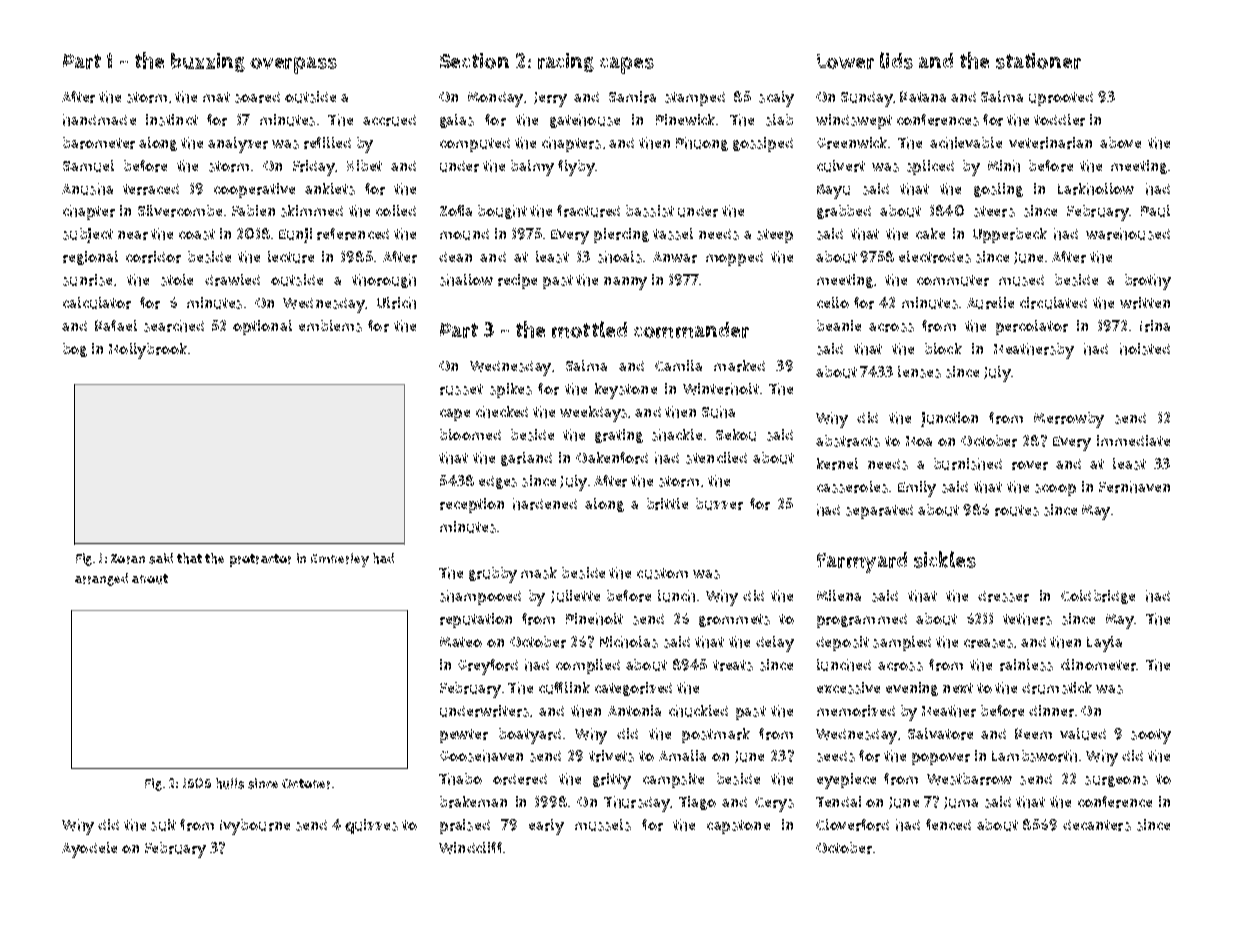 The image size is (1233, 952). What do you see at coordinates (371, 826) in the page?
I see `quizzes` at bounding box center [371, 826].
